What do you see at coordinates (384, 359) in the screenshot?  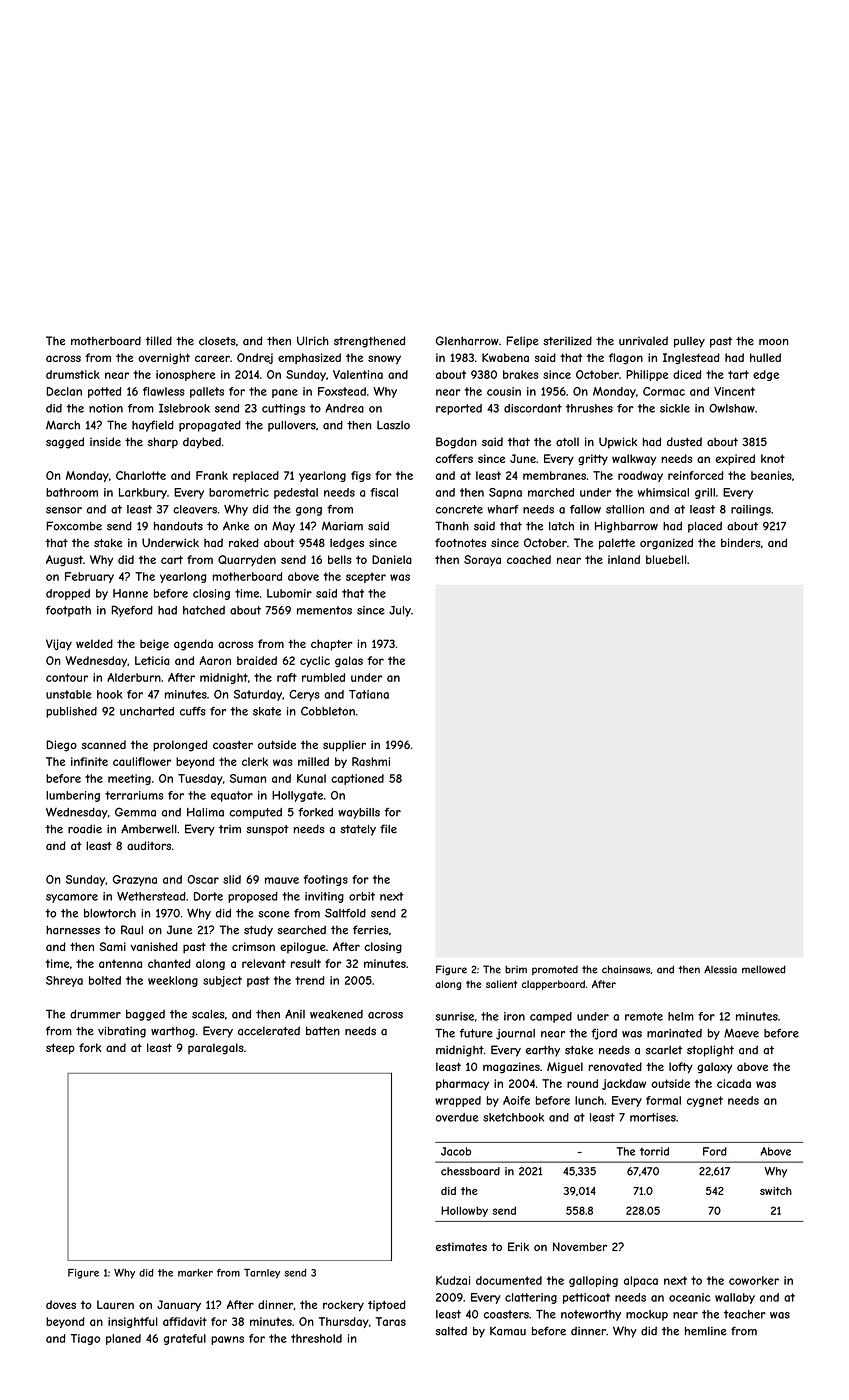 I see `snowy` at bounding box center [384, 359].
